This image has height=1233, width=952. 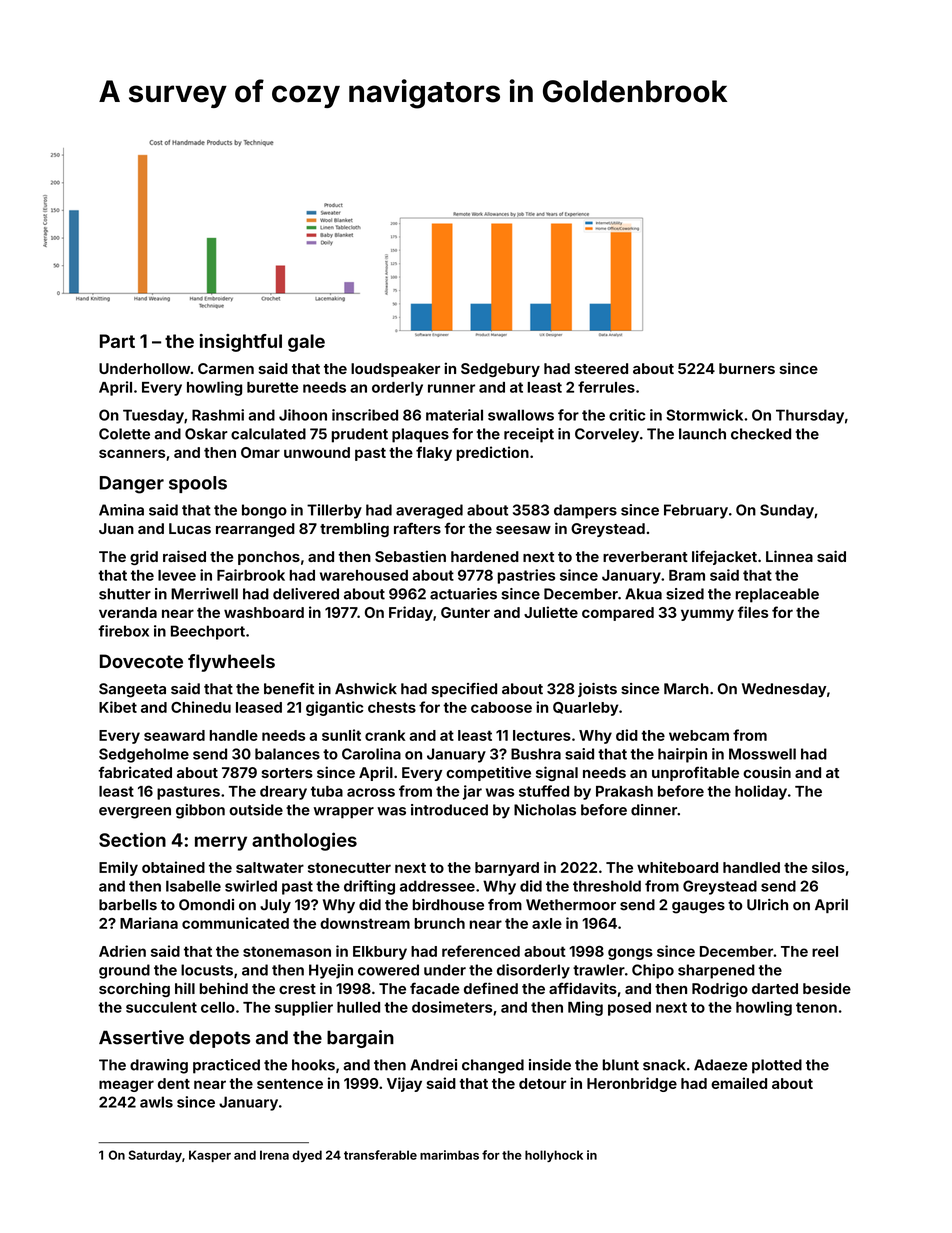 I want to click on Rashmi, so click(x=218, y=415).
